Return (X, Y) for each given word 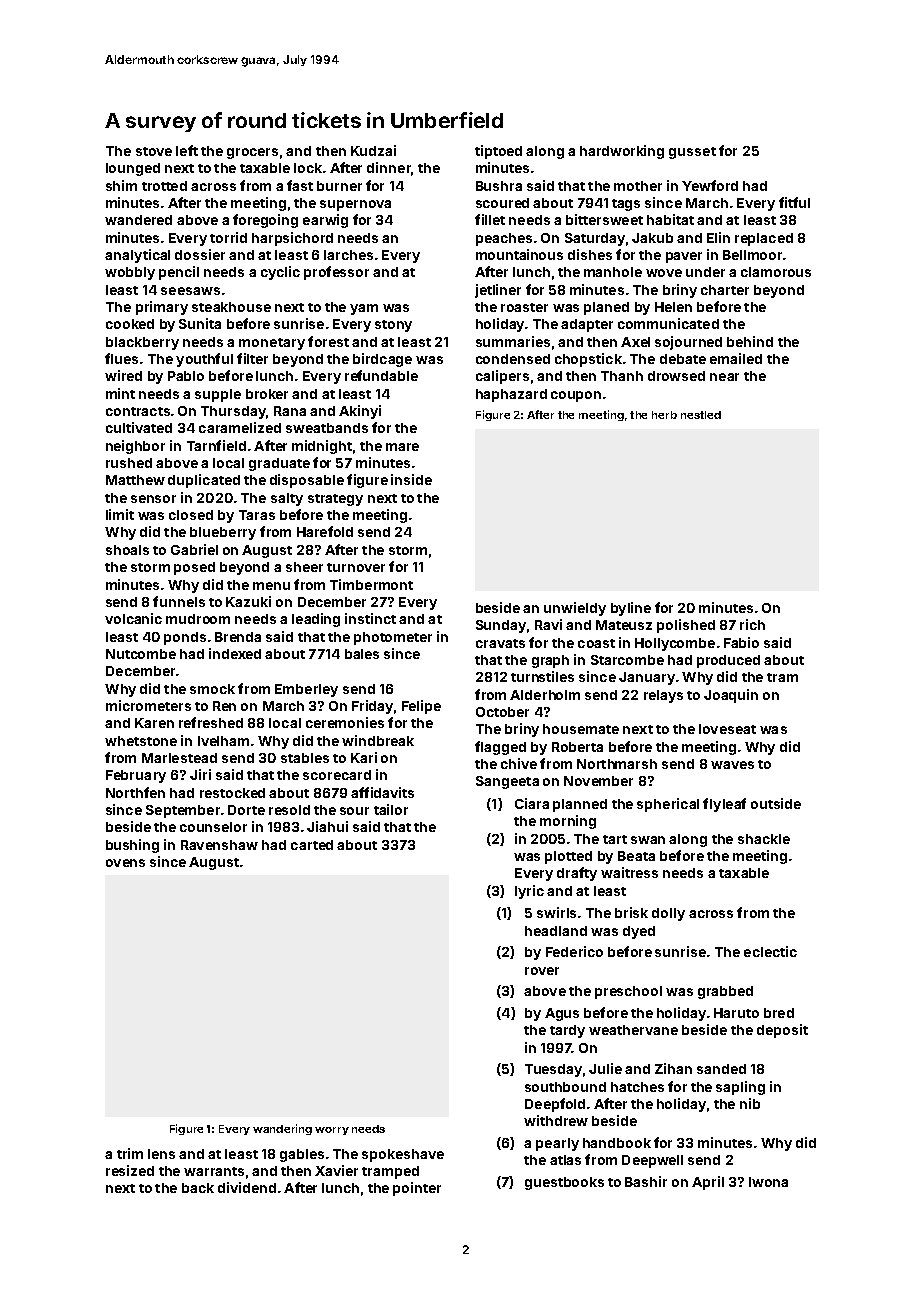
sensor (153, 499)
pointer (417, 1189)
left (187, 150)
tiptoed (498, 152)
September (183, 811)
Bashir (646, 1181)
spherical (668, 805)
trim (130, 1153)
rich (752, 624)
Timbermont (371, 584)
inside (411, 479)
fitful (794, 202)
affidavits (382, 792)
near (724, 377)
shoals (127, 550)
